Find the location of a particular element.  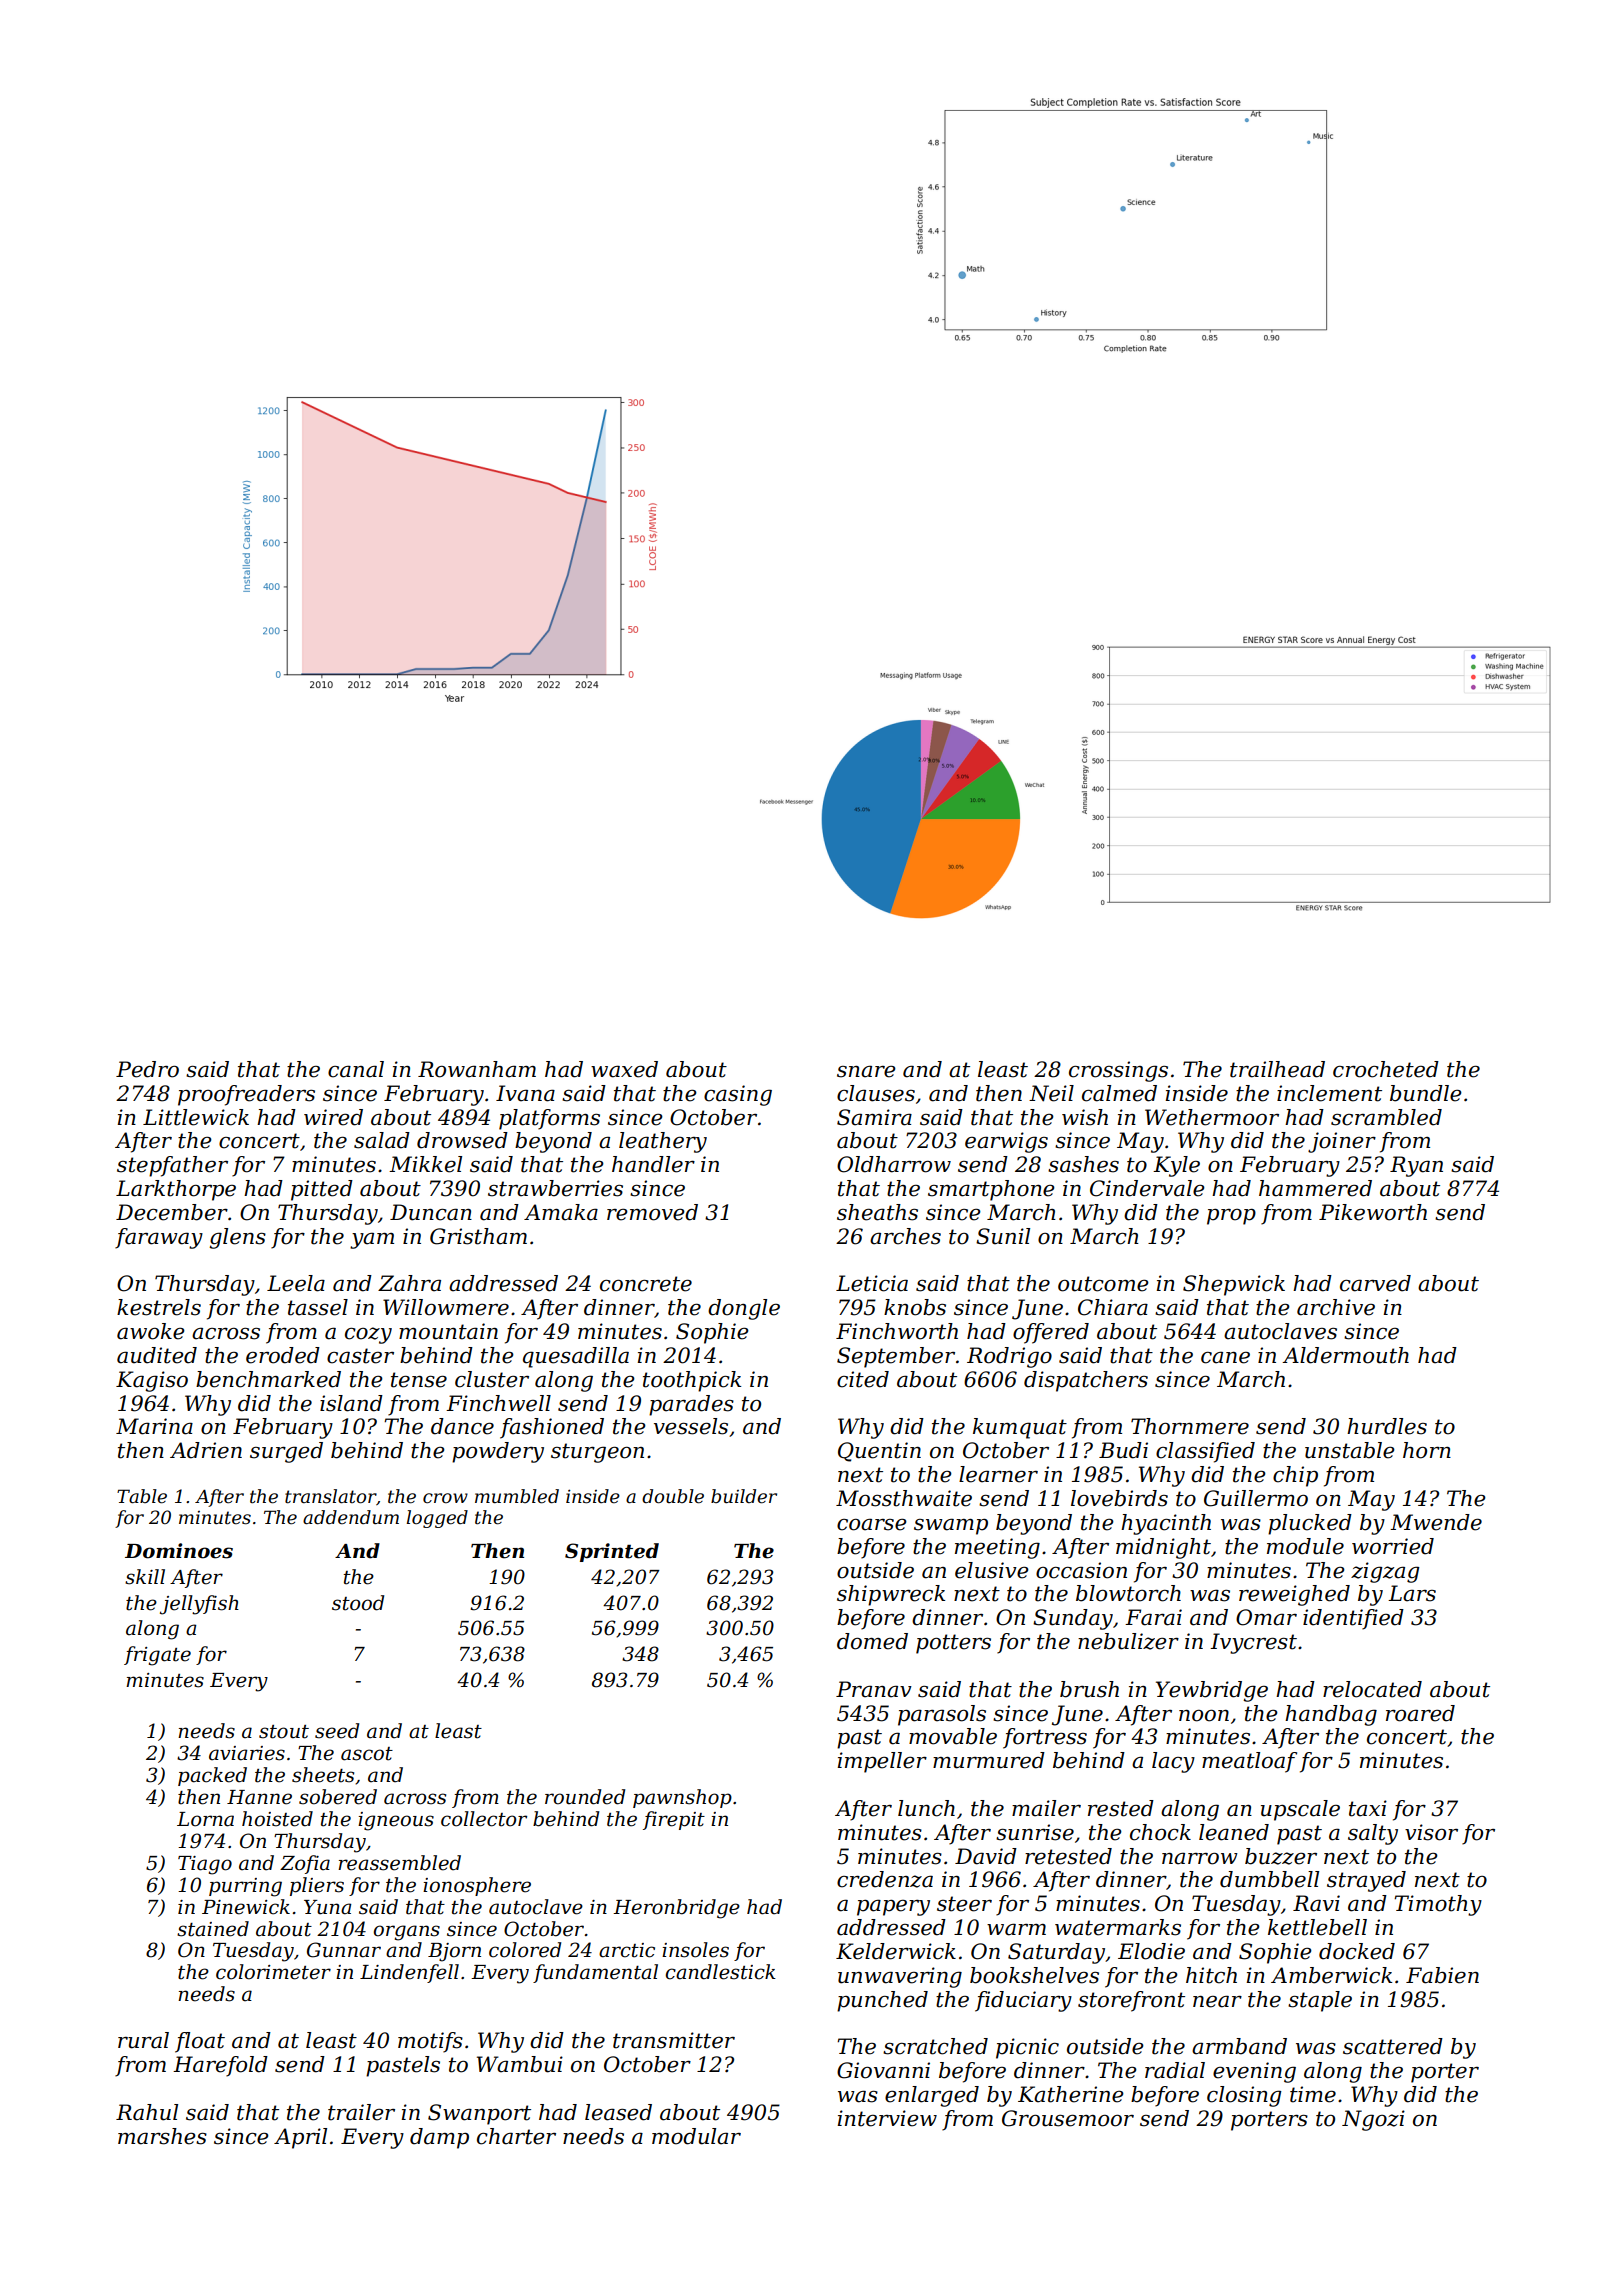

modular is located at coordinates (696, 2136).
